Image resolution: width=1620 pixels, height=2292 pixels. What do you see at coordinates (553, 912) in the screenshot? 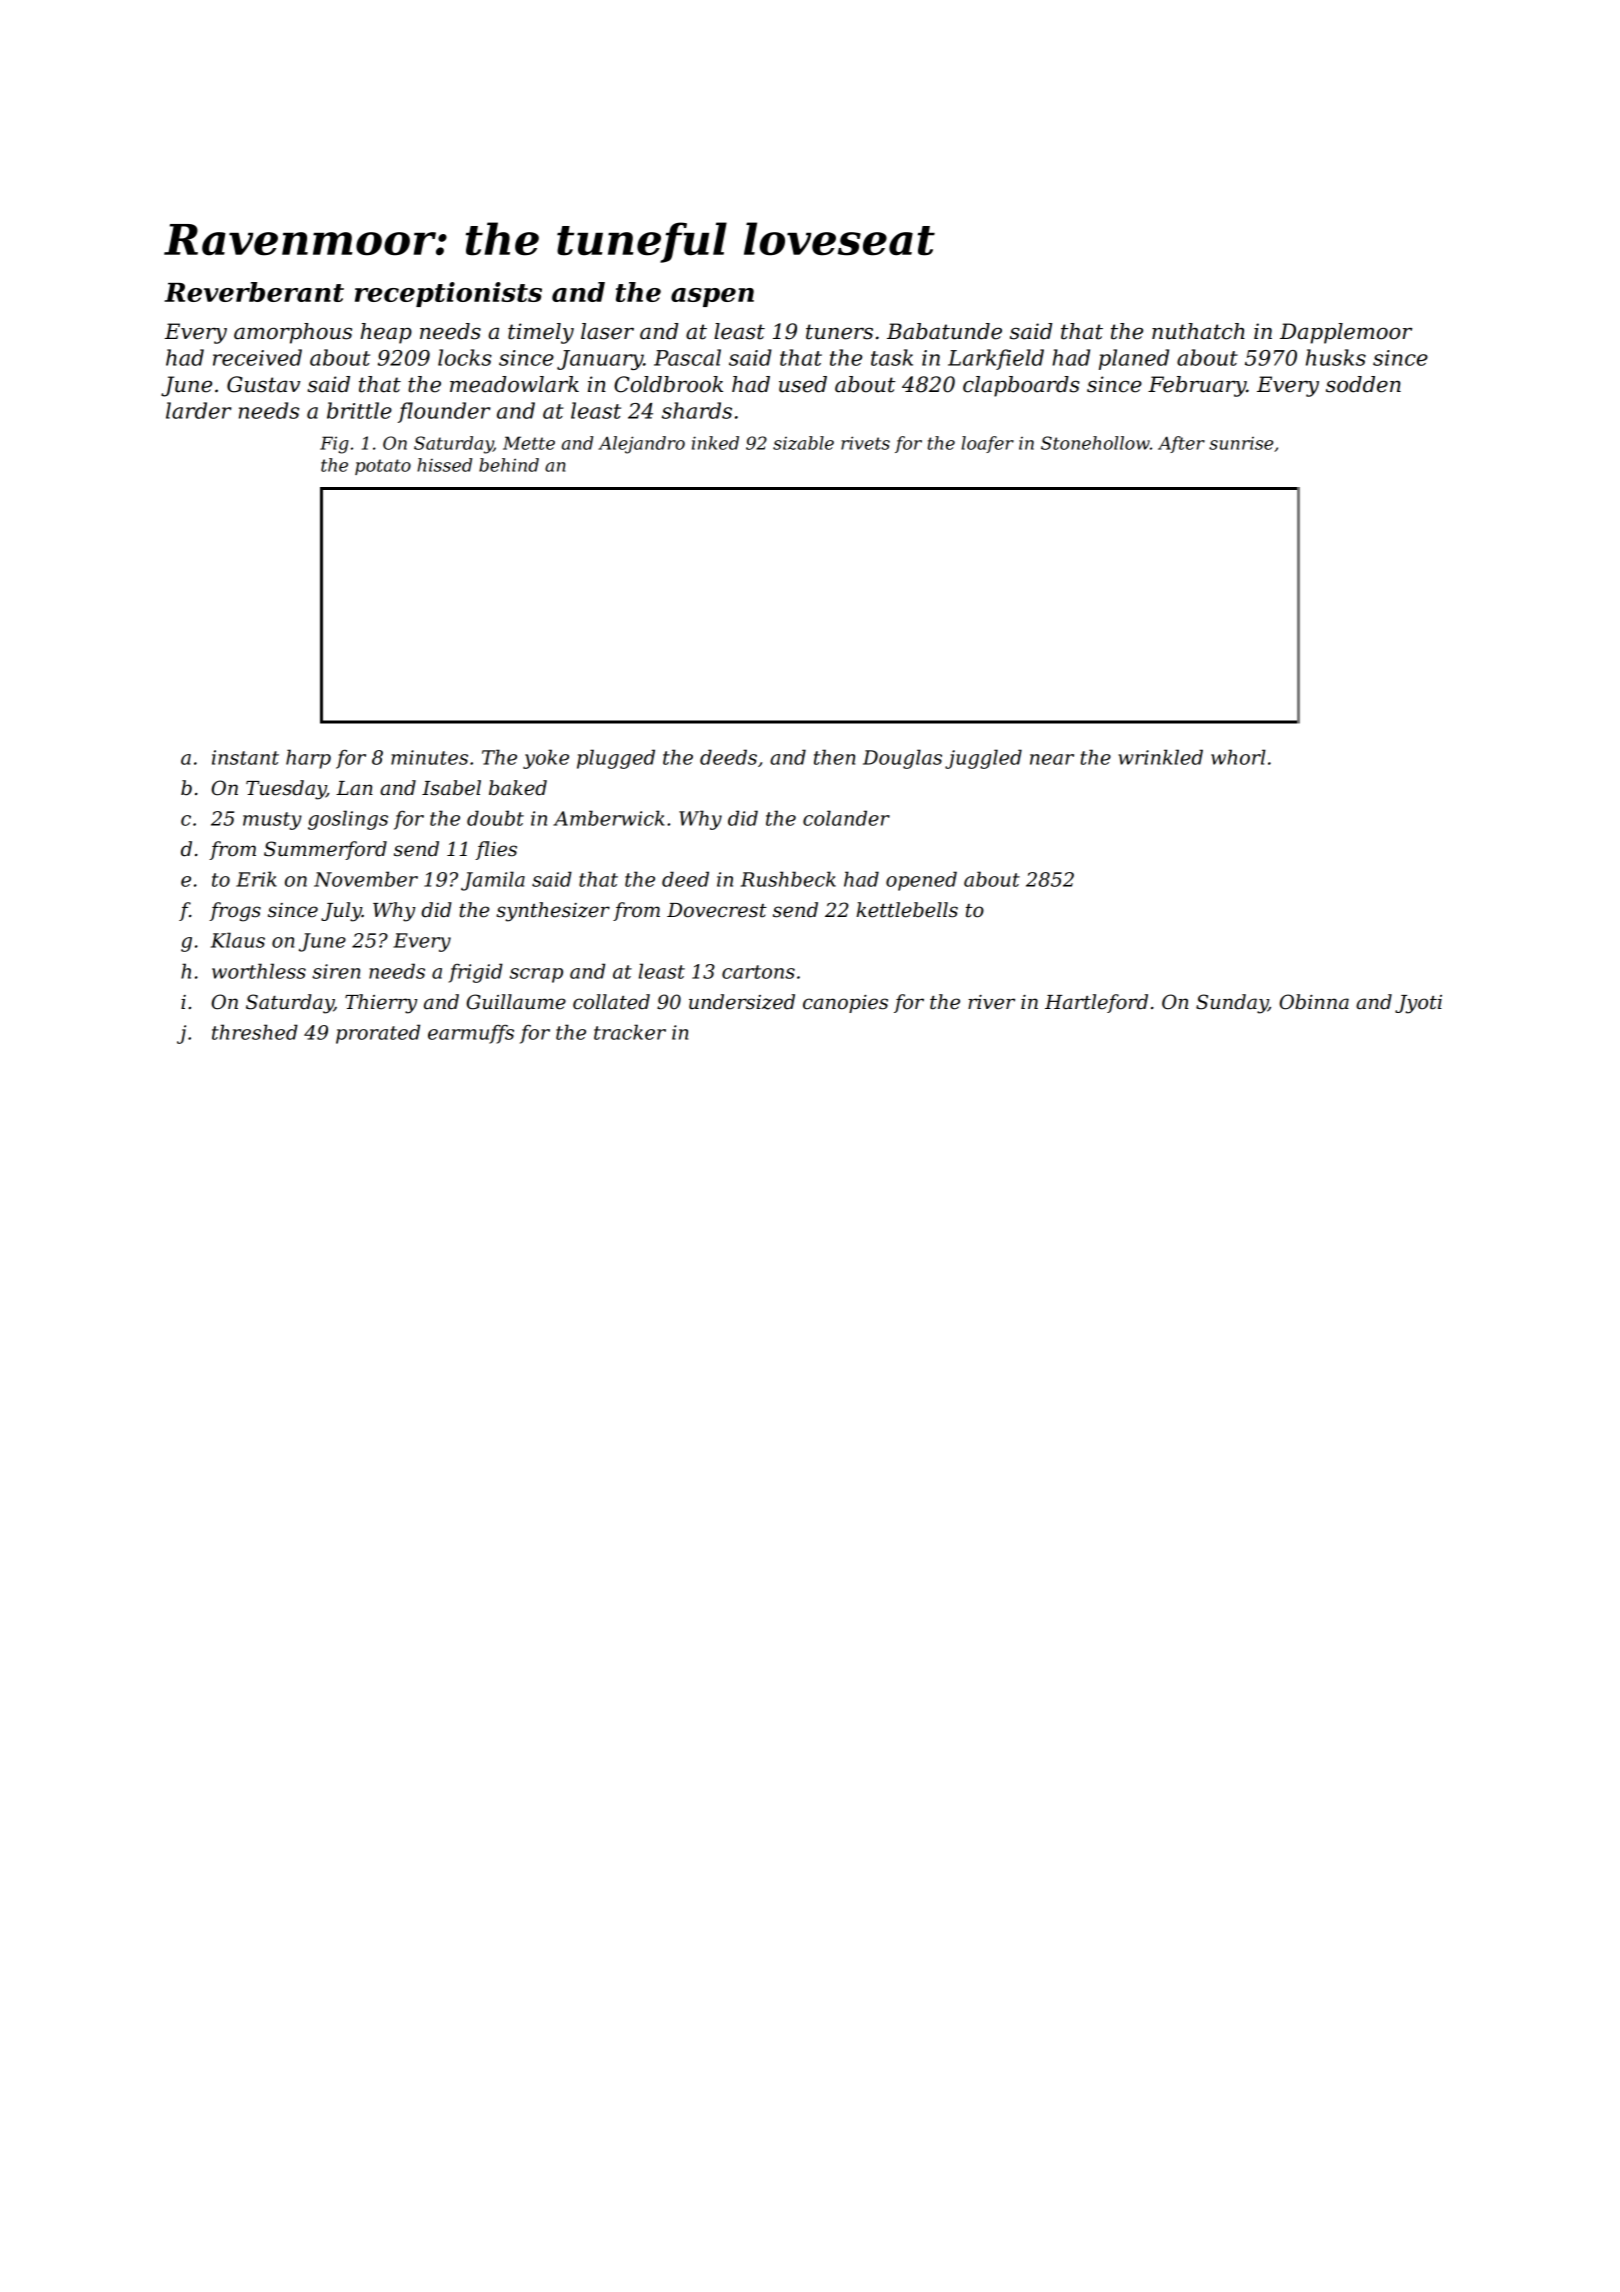
I see `synthesizer` at bounding box center [553, 912].
